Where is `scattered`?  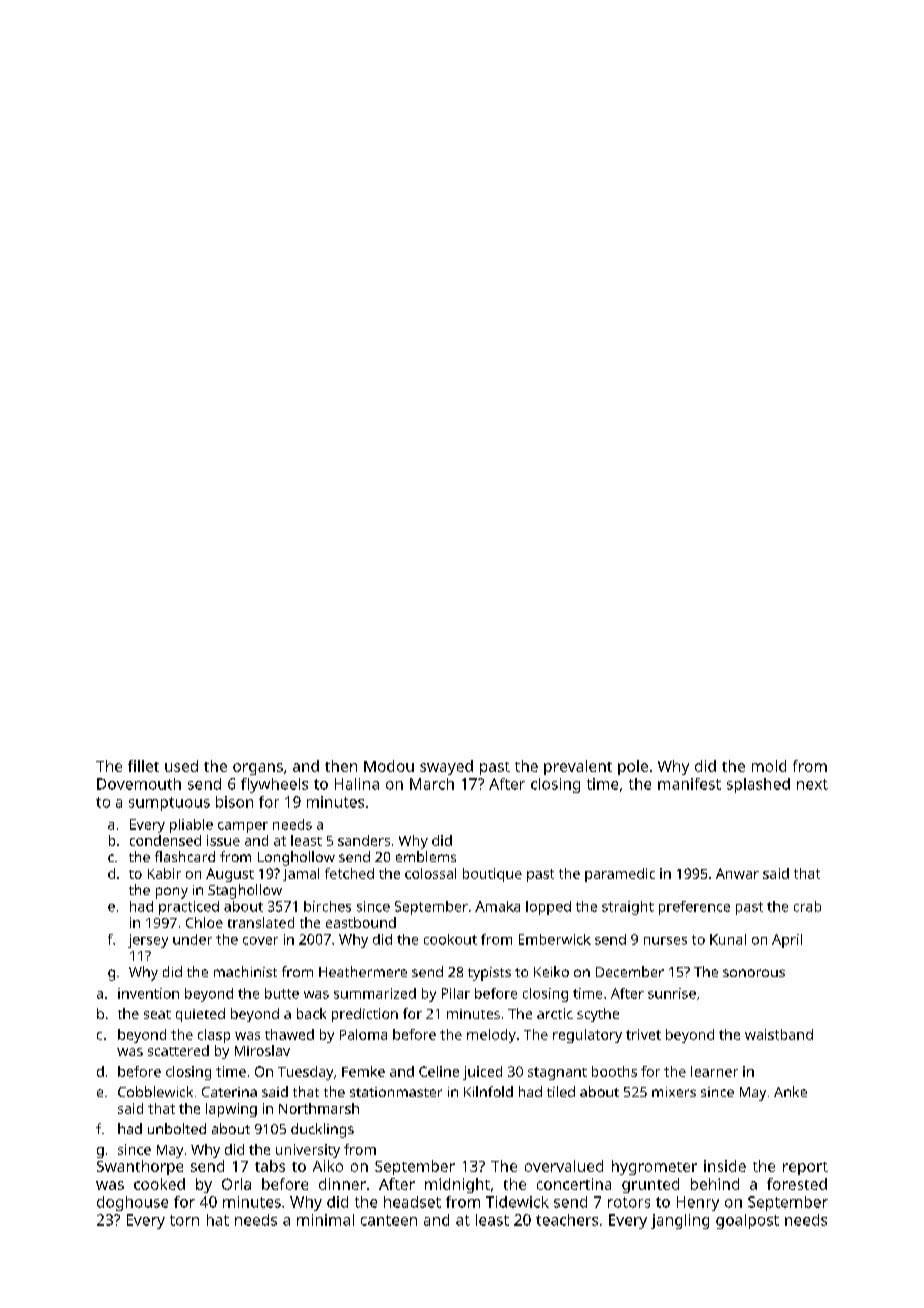 scattered is located at coordinates (178, 1050).
